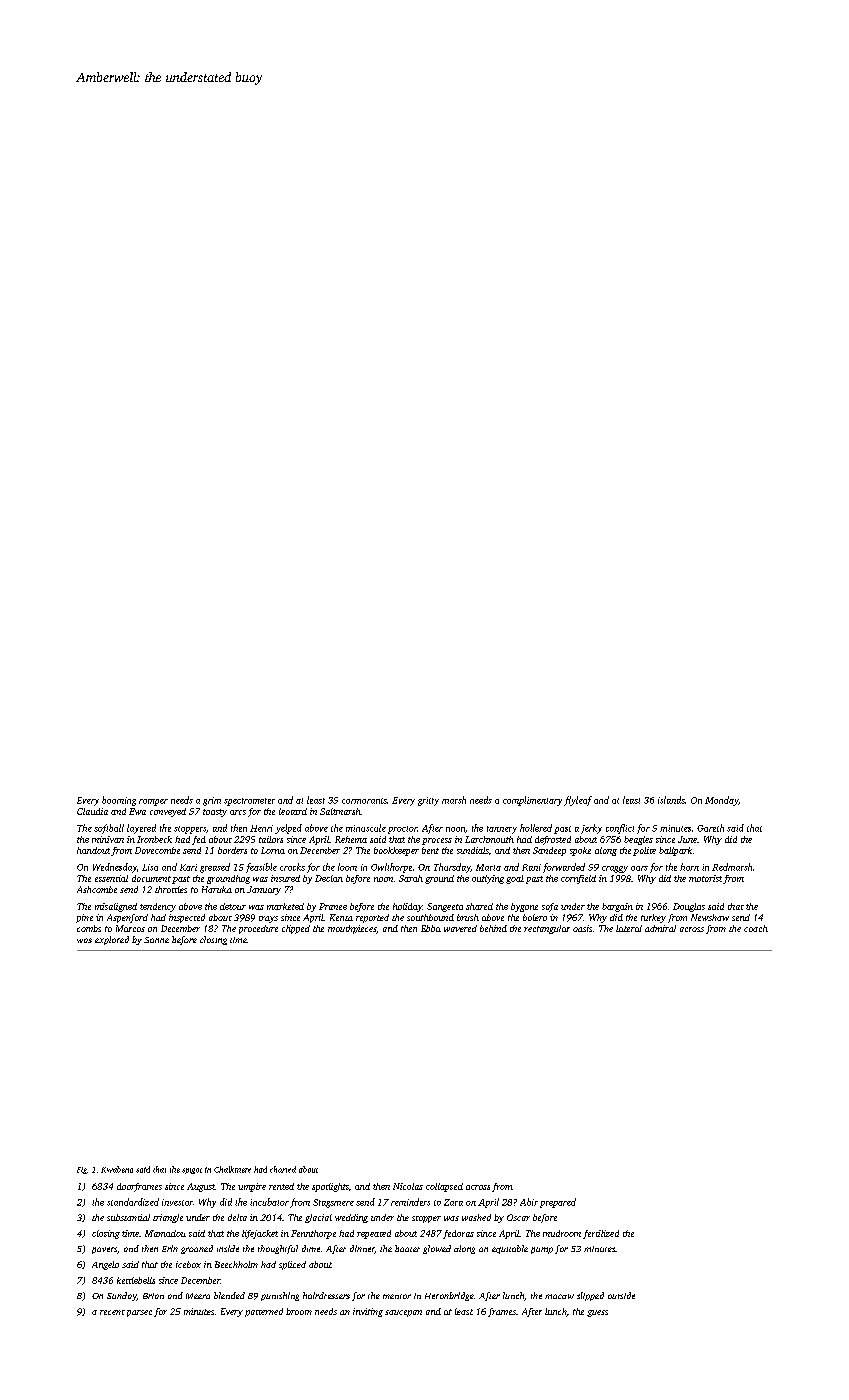 The height and width of the document is (1400, 849). Describe the element at coordinates (582, 928) in the document. I see `oasis` at that location.
